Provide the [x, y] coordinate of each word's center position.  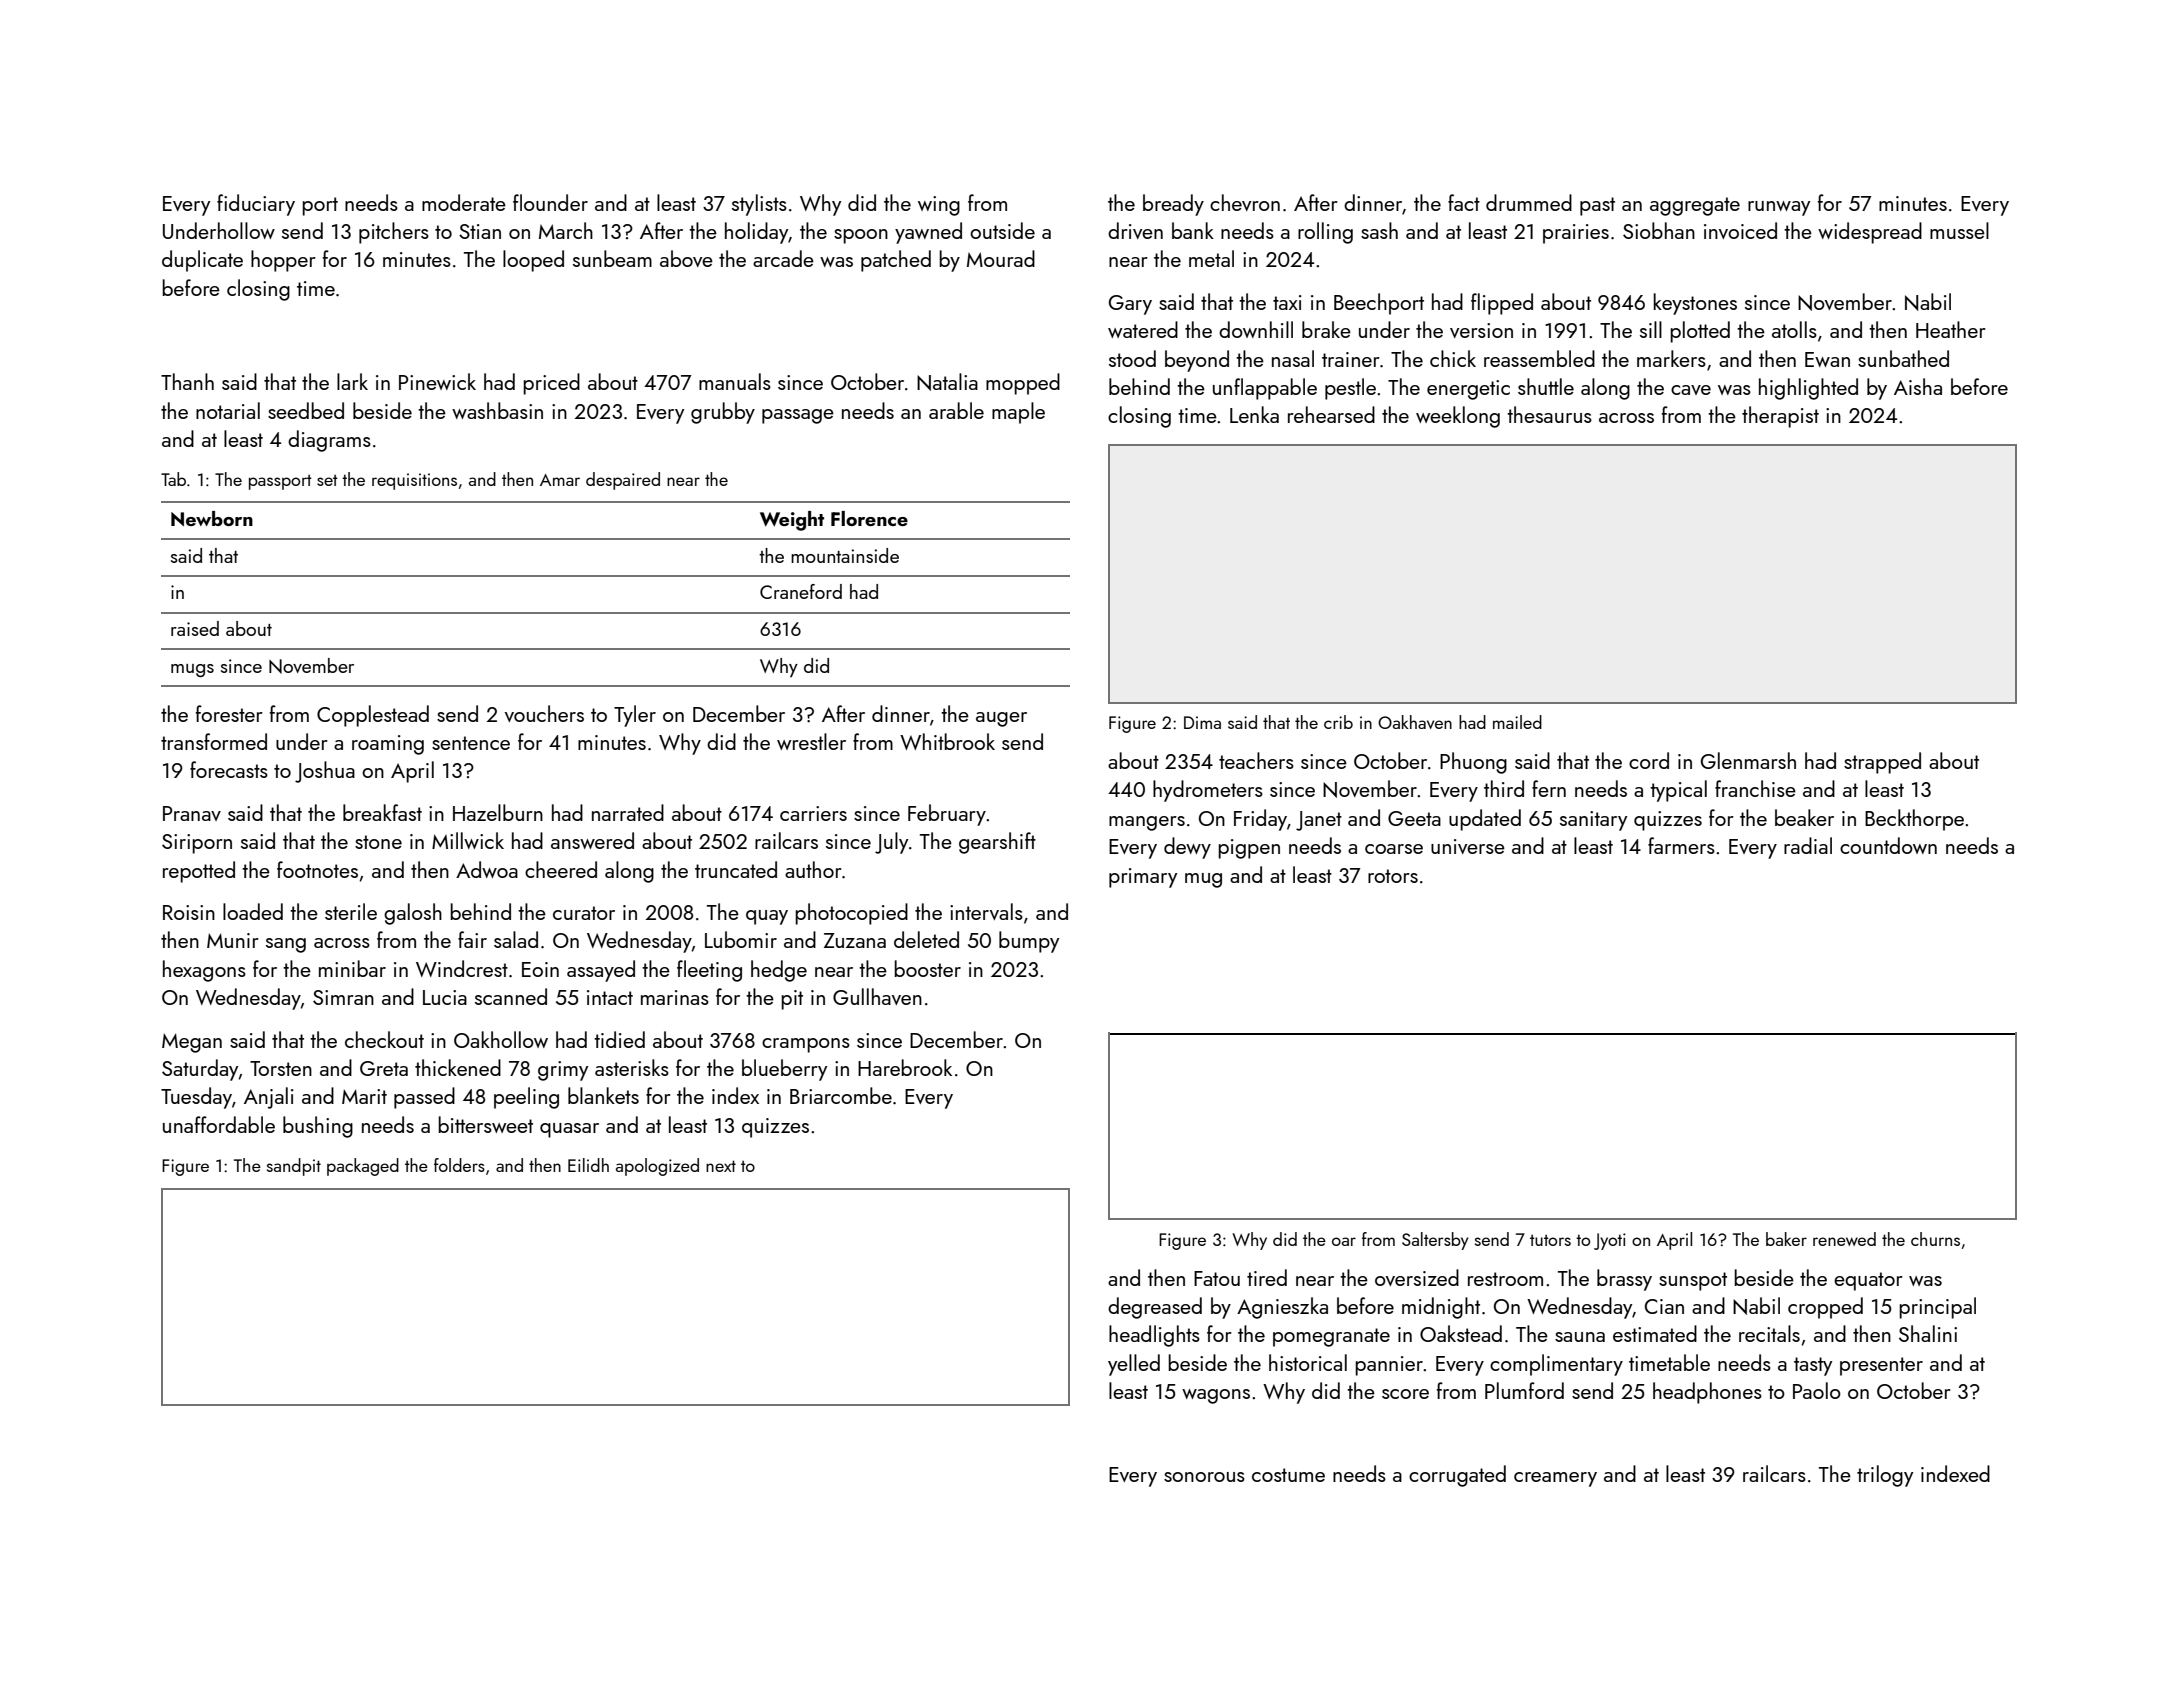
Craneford [801, 591]
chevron [1245, 202]
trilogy [1885, 1476]
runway [1779, 208]
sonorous [1204, 1477]
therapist [1780, 417]
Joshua [325, 772]
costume [1288, 1475]
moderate [464, 202]
